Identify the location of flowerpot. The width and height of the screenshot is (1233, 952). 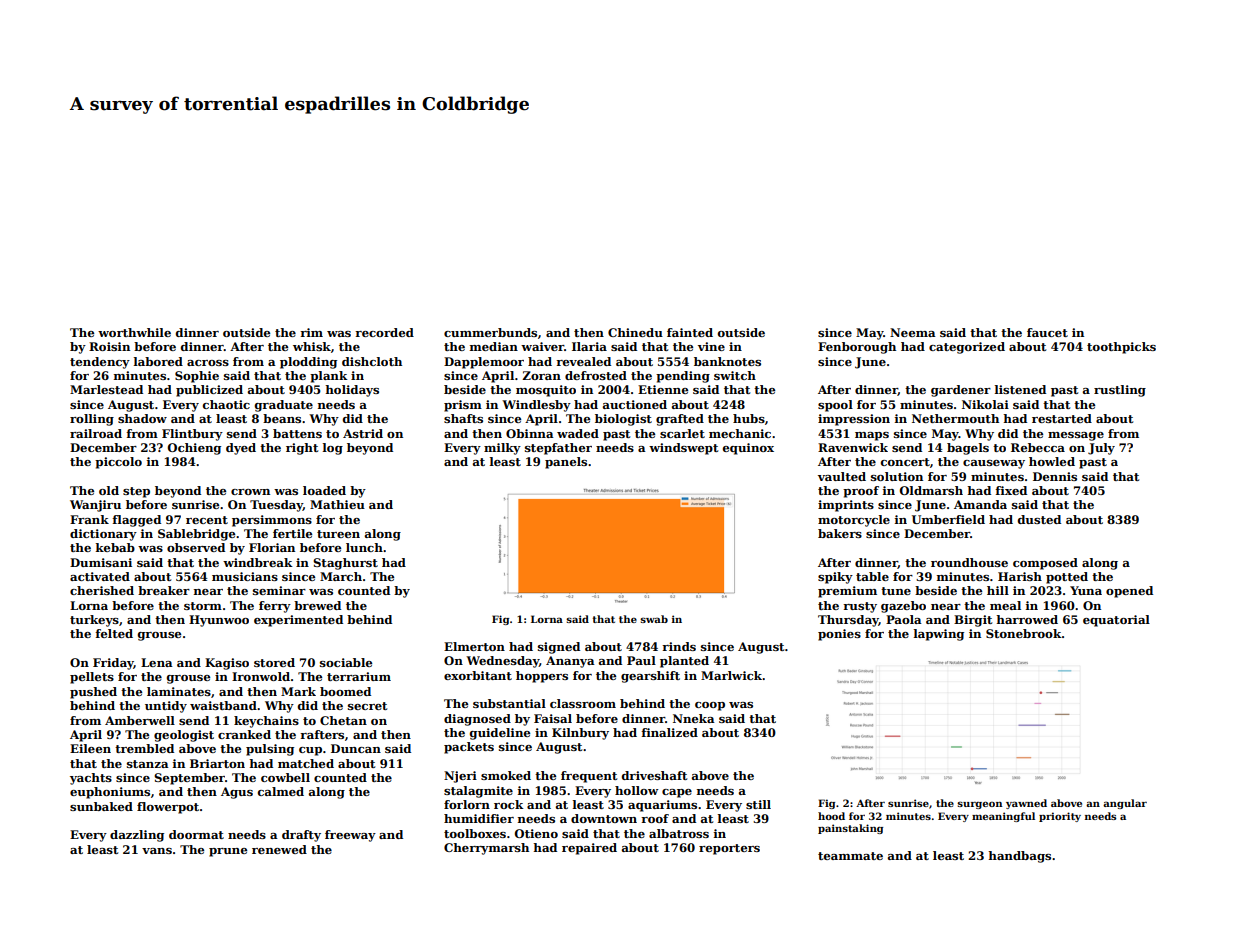
(168, 808).
